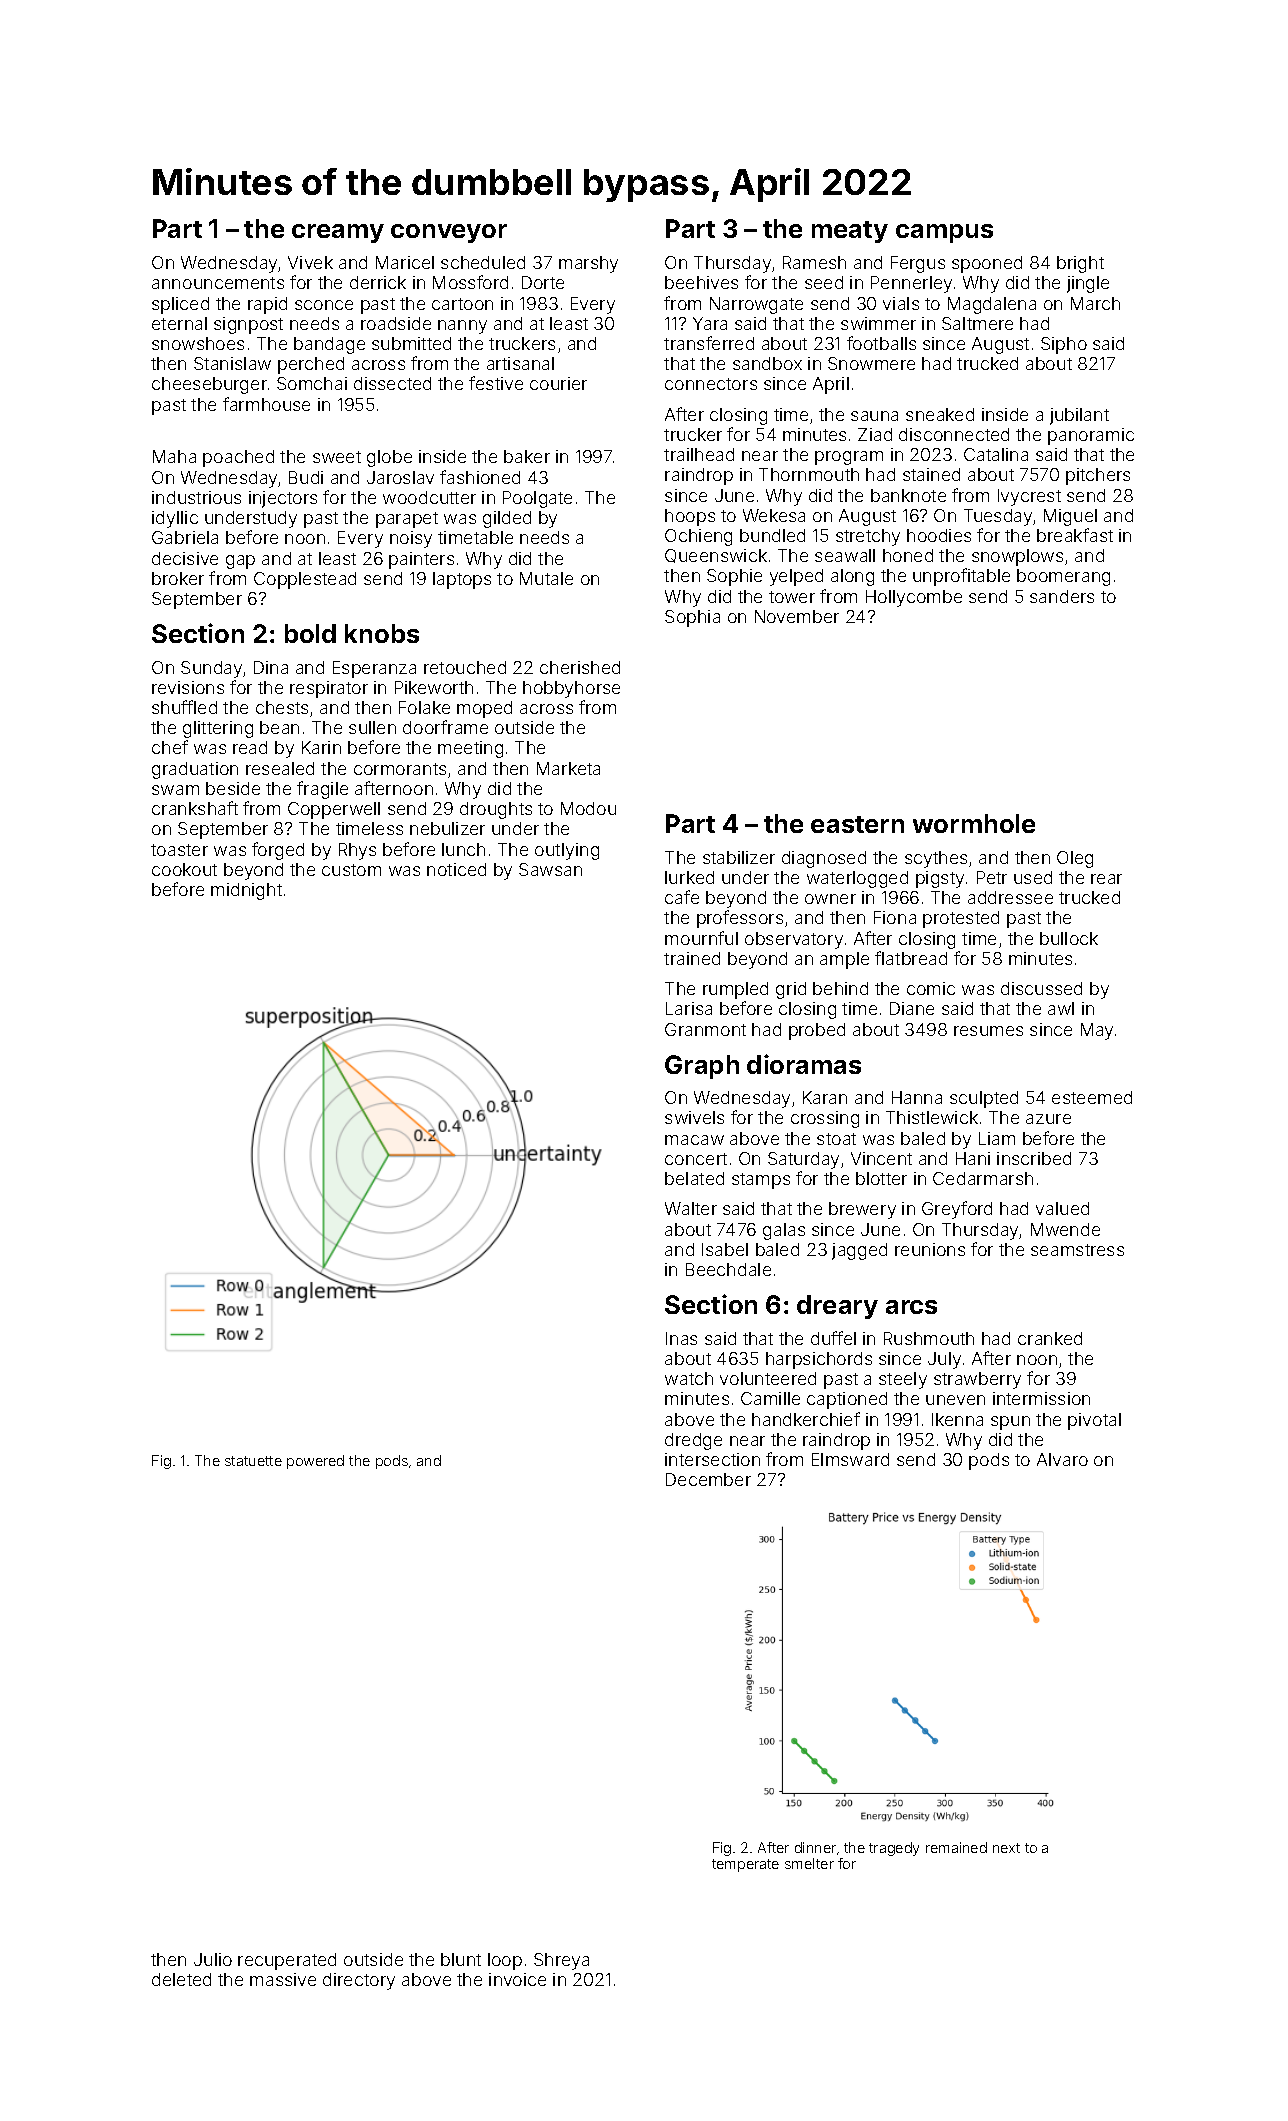 This screenshot has width=1288, height=2121. I want to click on sneaked, so click(940, 414).
